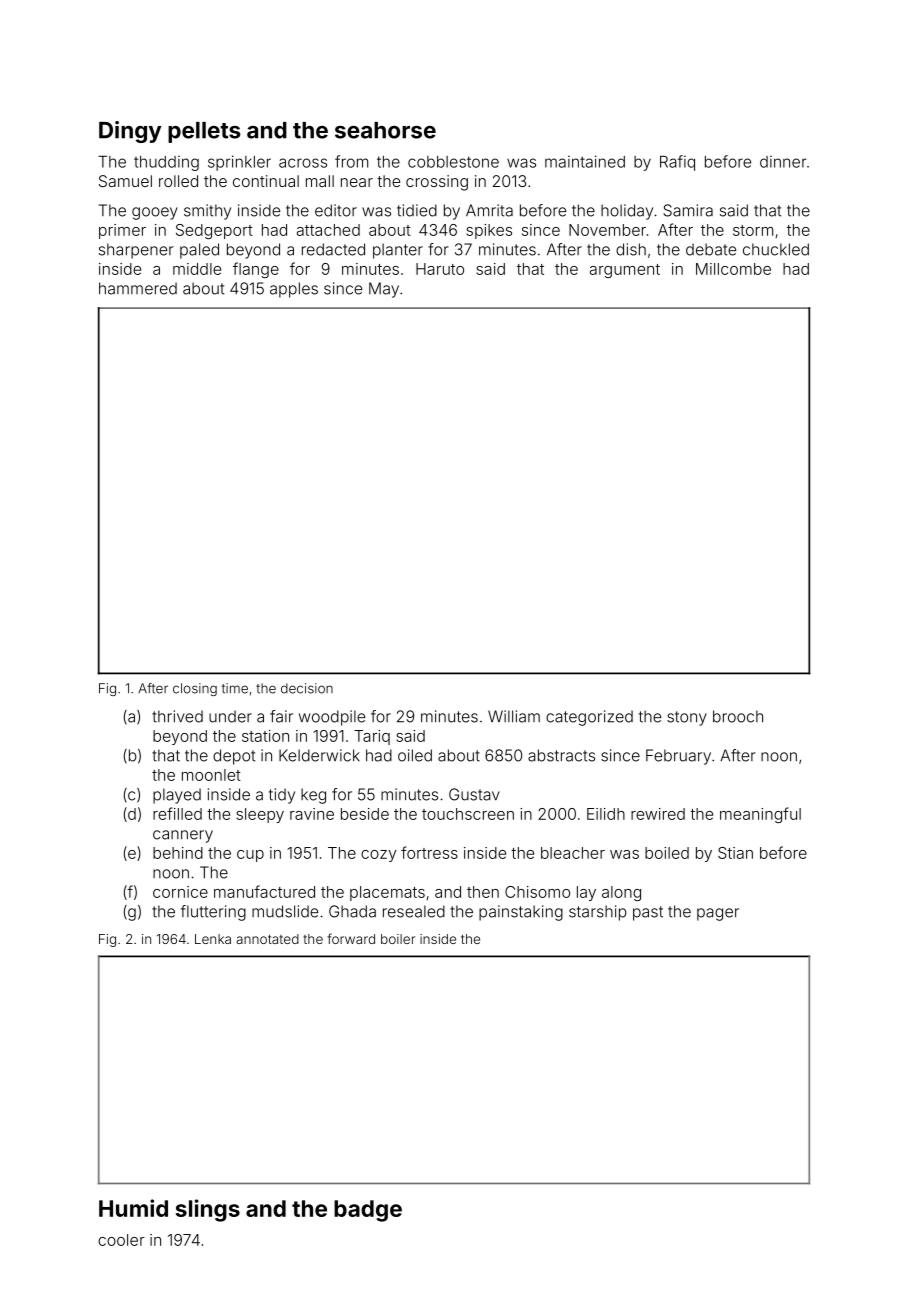  I want to click on slings, so click(208, 1210).
